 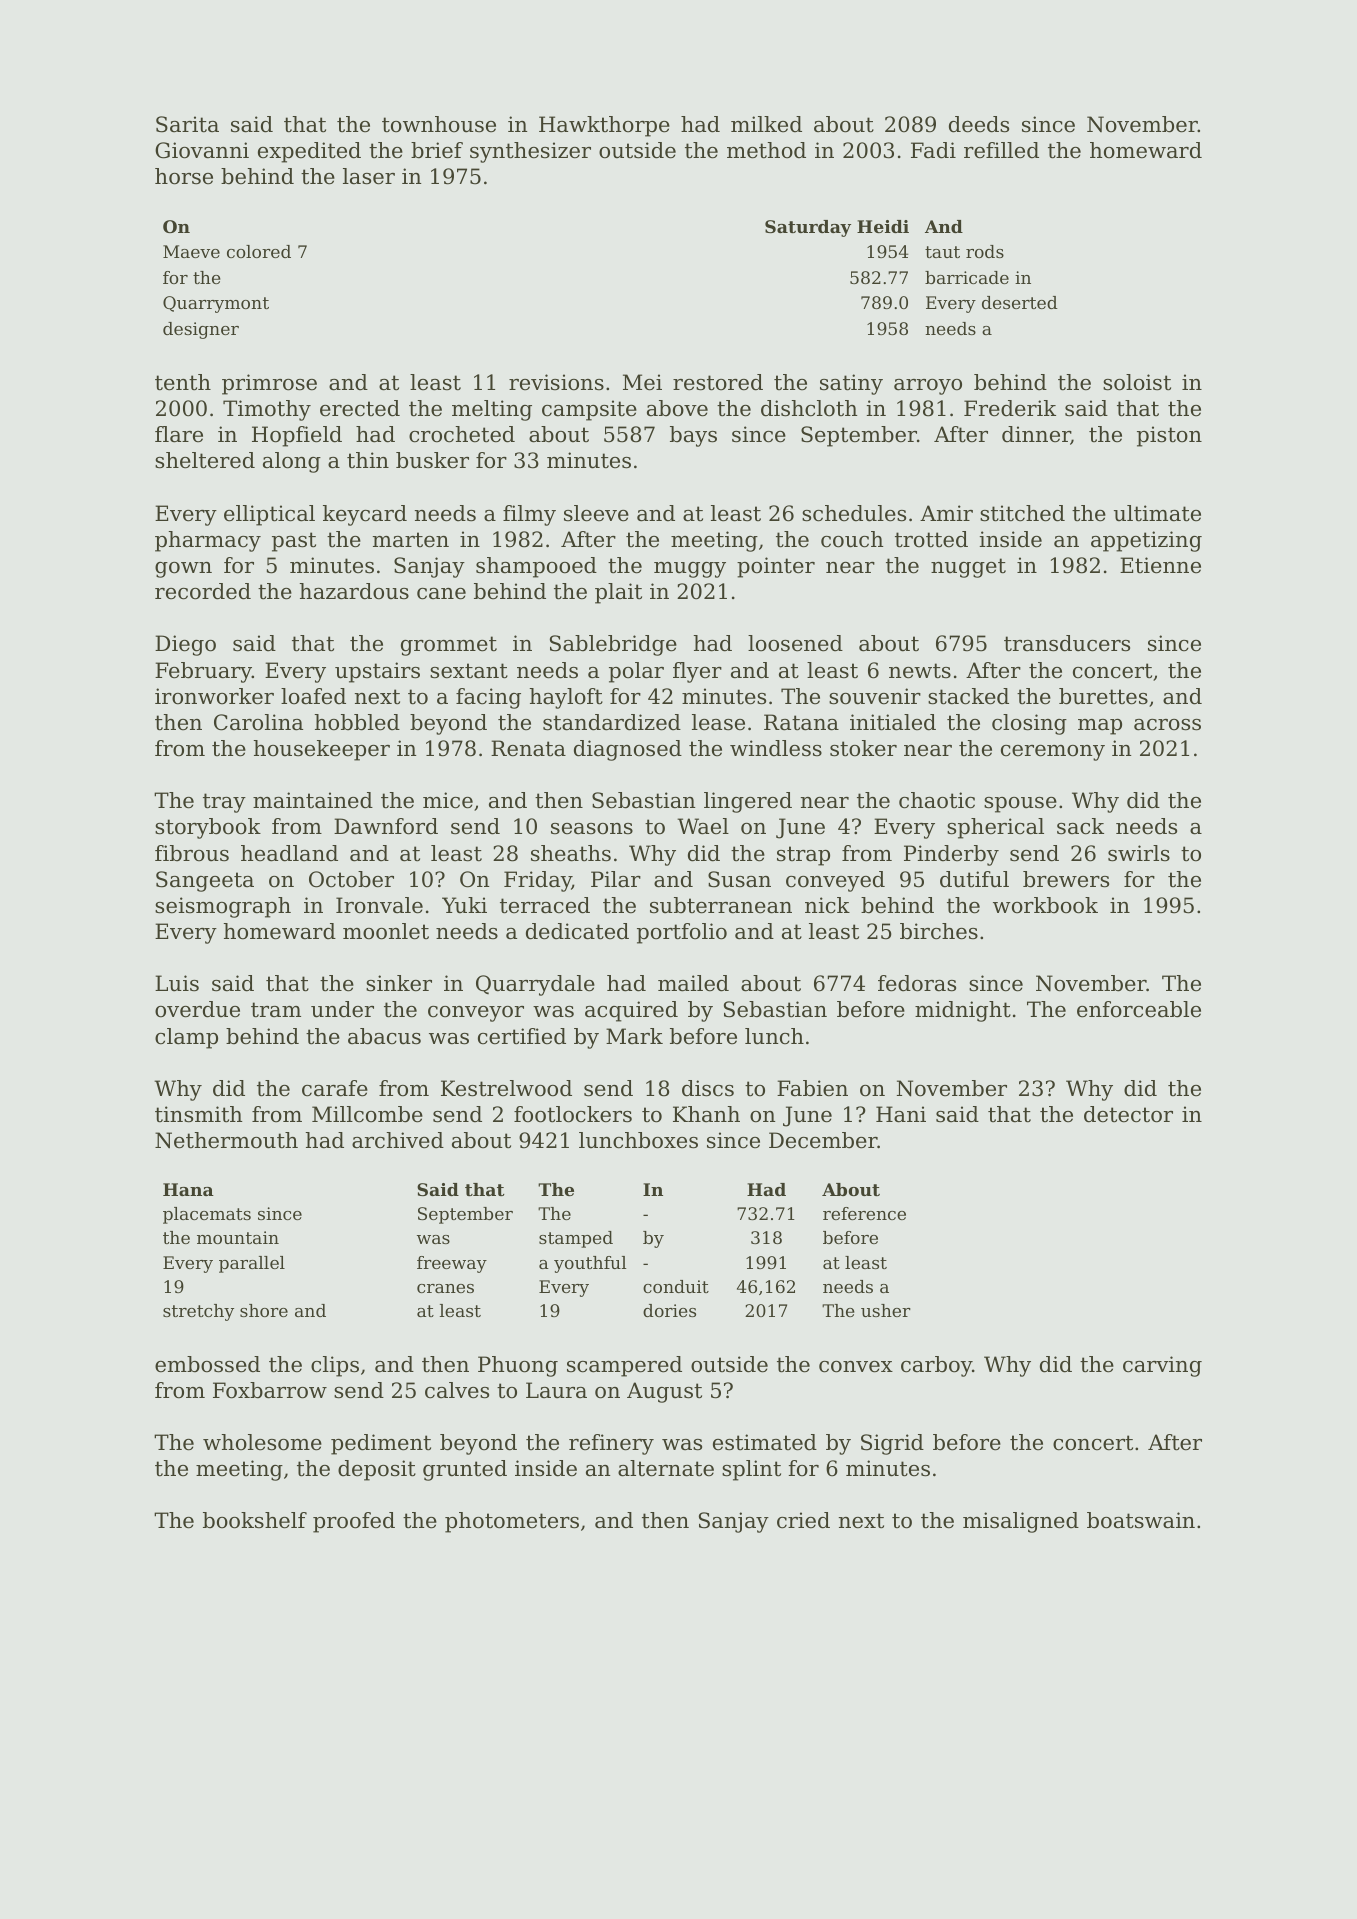 I want to click on diagnosed, so click(x=628, y=750).
